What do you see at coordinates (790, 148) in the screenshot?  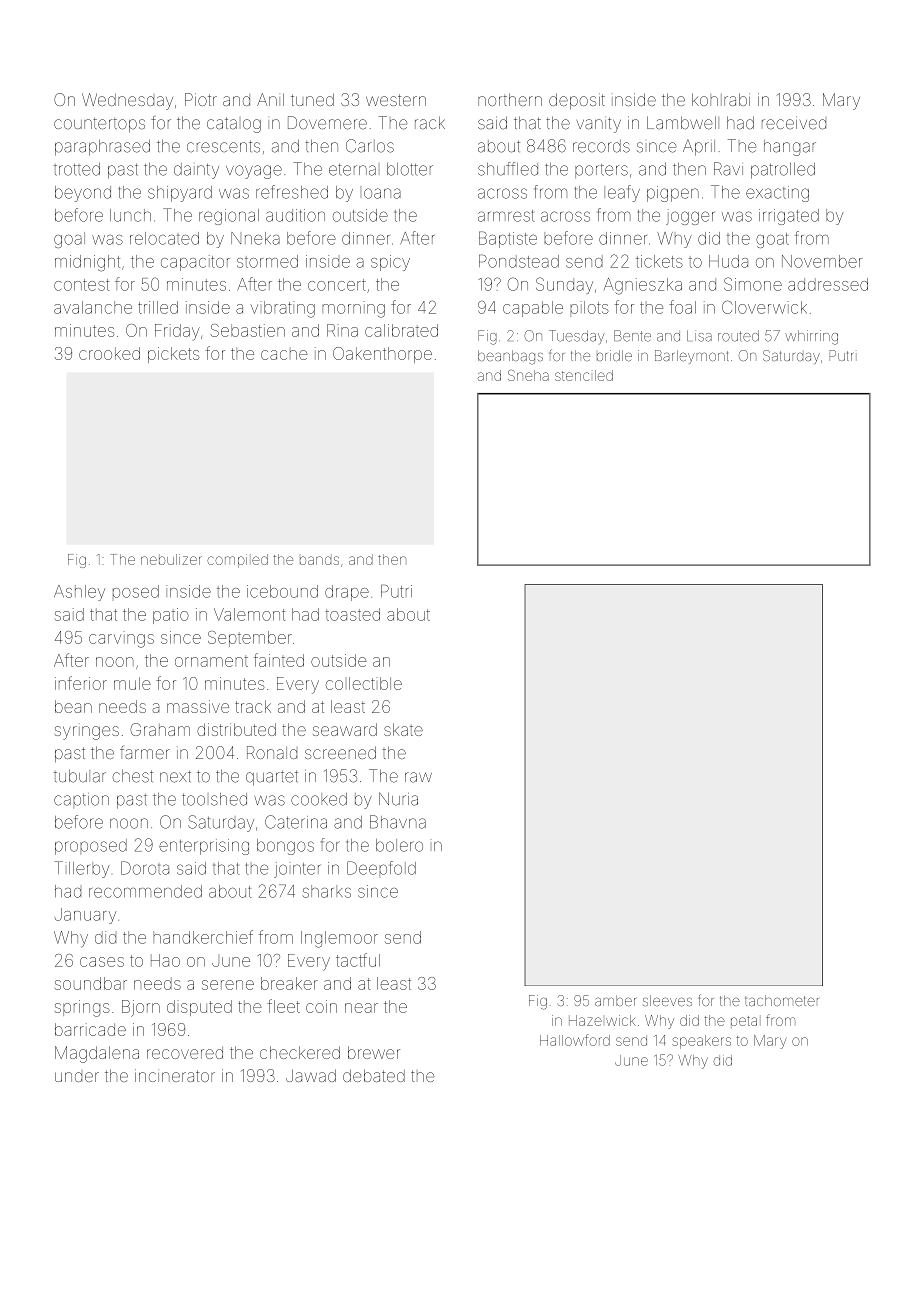 I see `hangar` at bounding box center [790, 148].
